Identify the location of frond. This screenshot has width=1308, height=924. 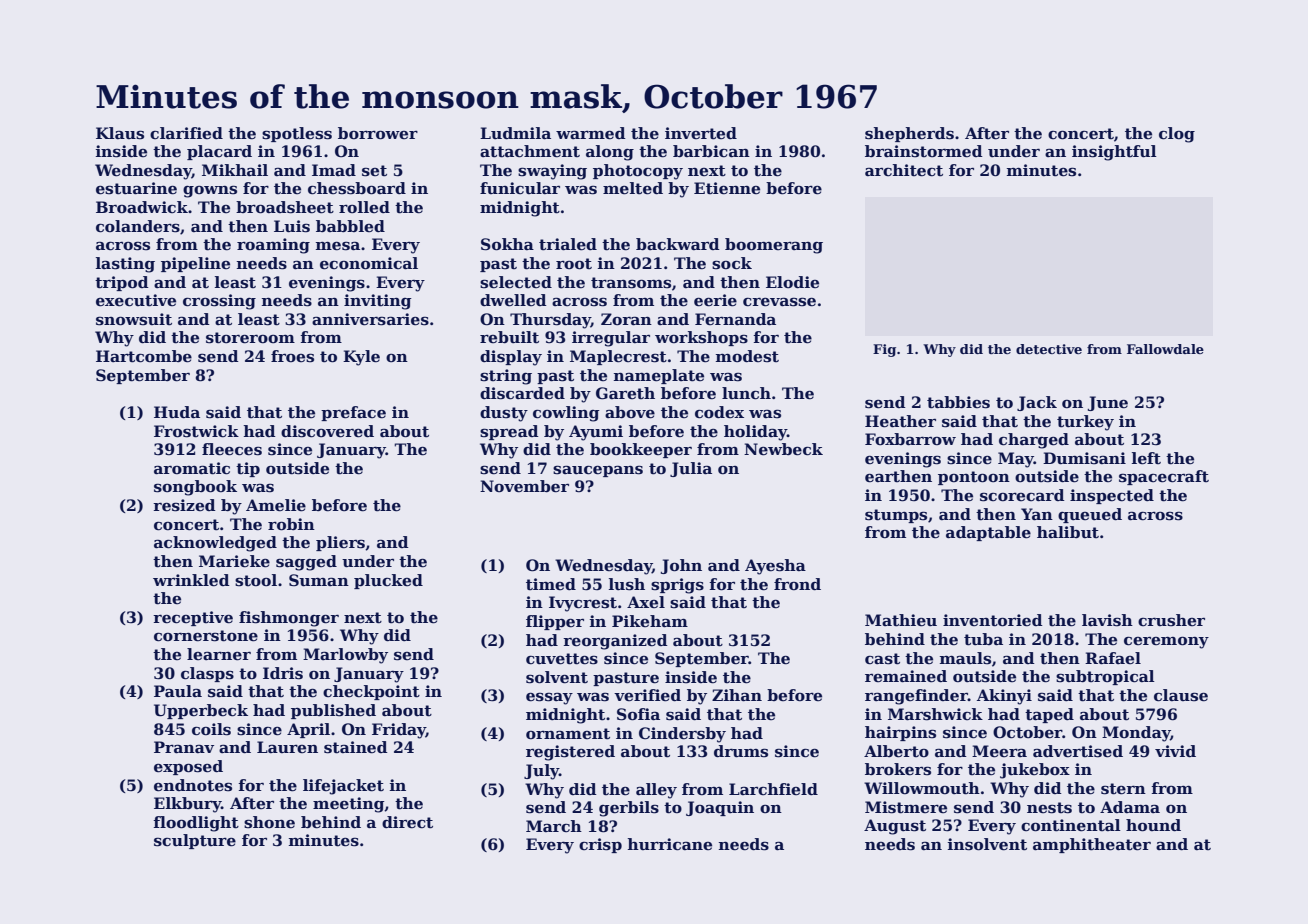
(797, 584).
